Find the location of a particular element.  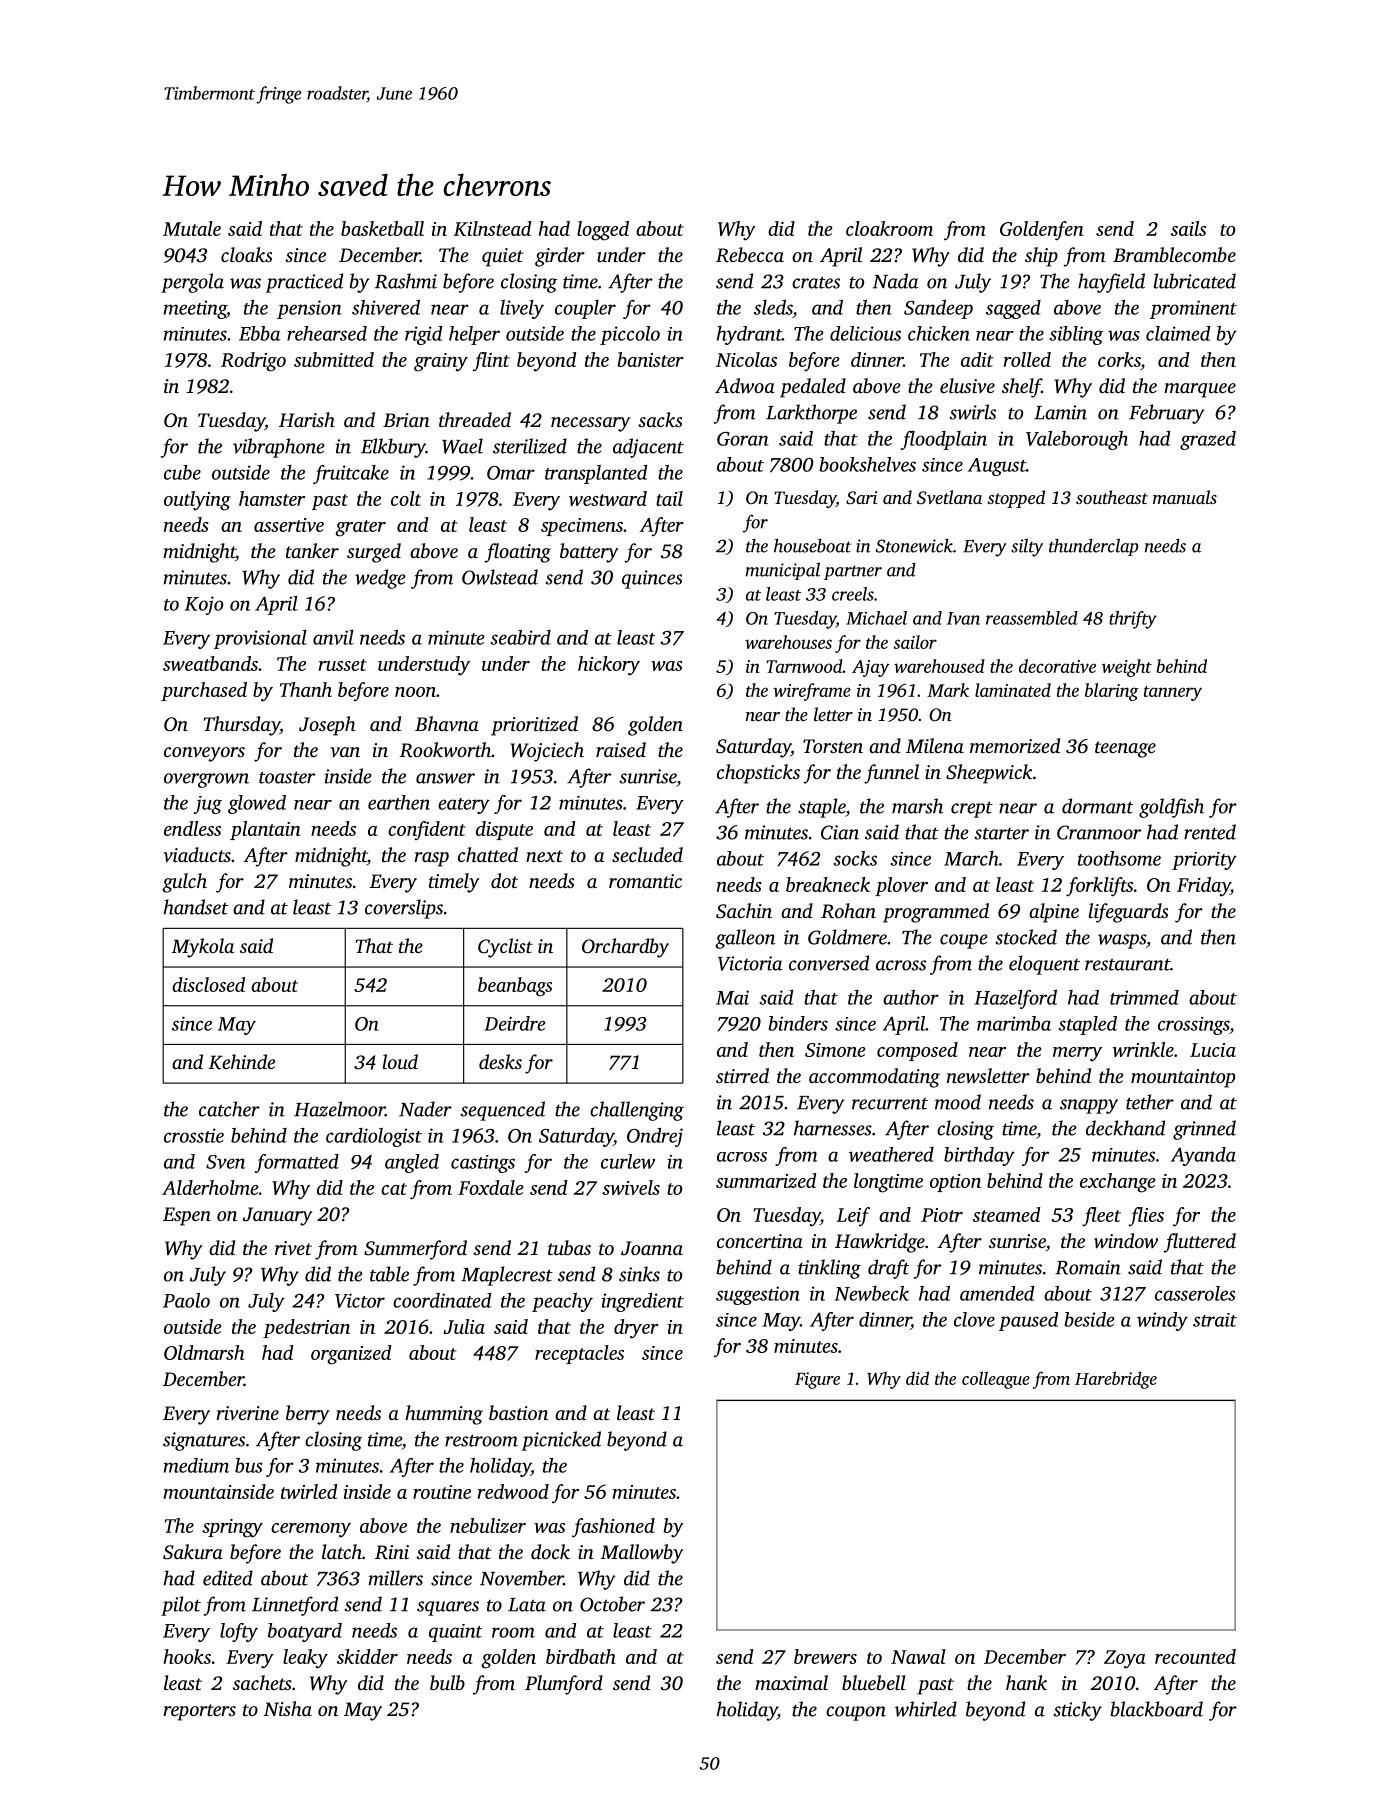

January is located at coordinates (277, 1216).
